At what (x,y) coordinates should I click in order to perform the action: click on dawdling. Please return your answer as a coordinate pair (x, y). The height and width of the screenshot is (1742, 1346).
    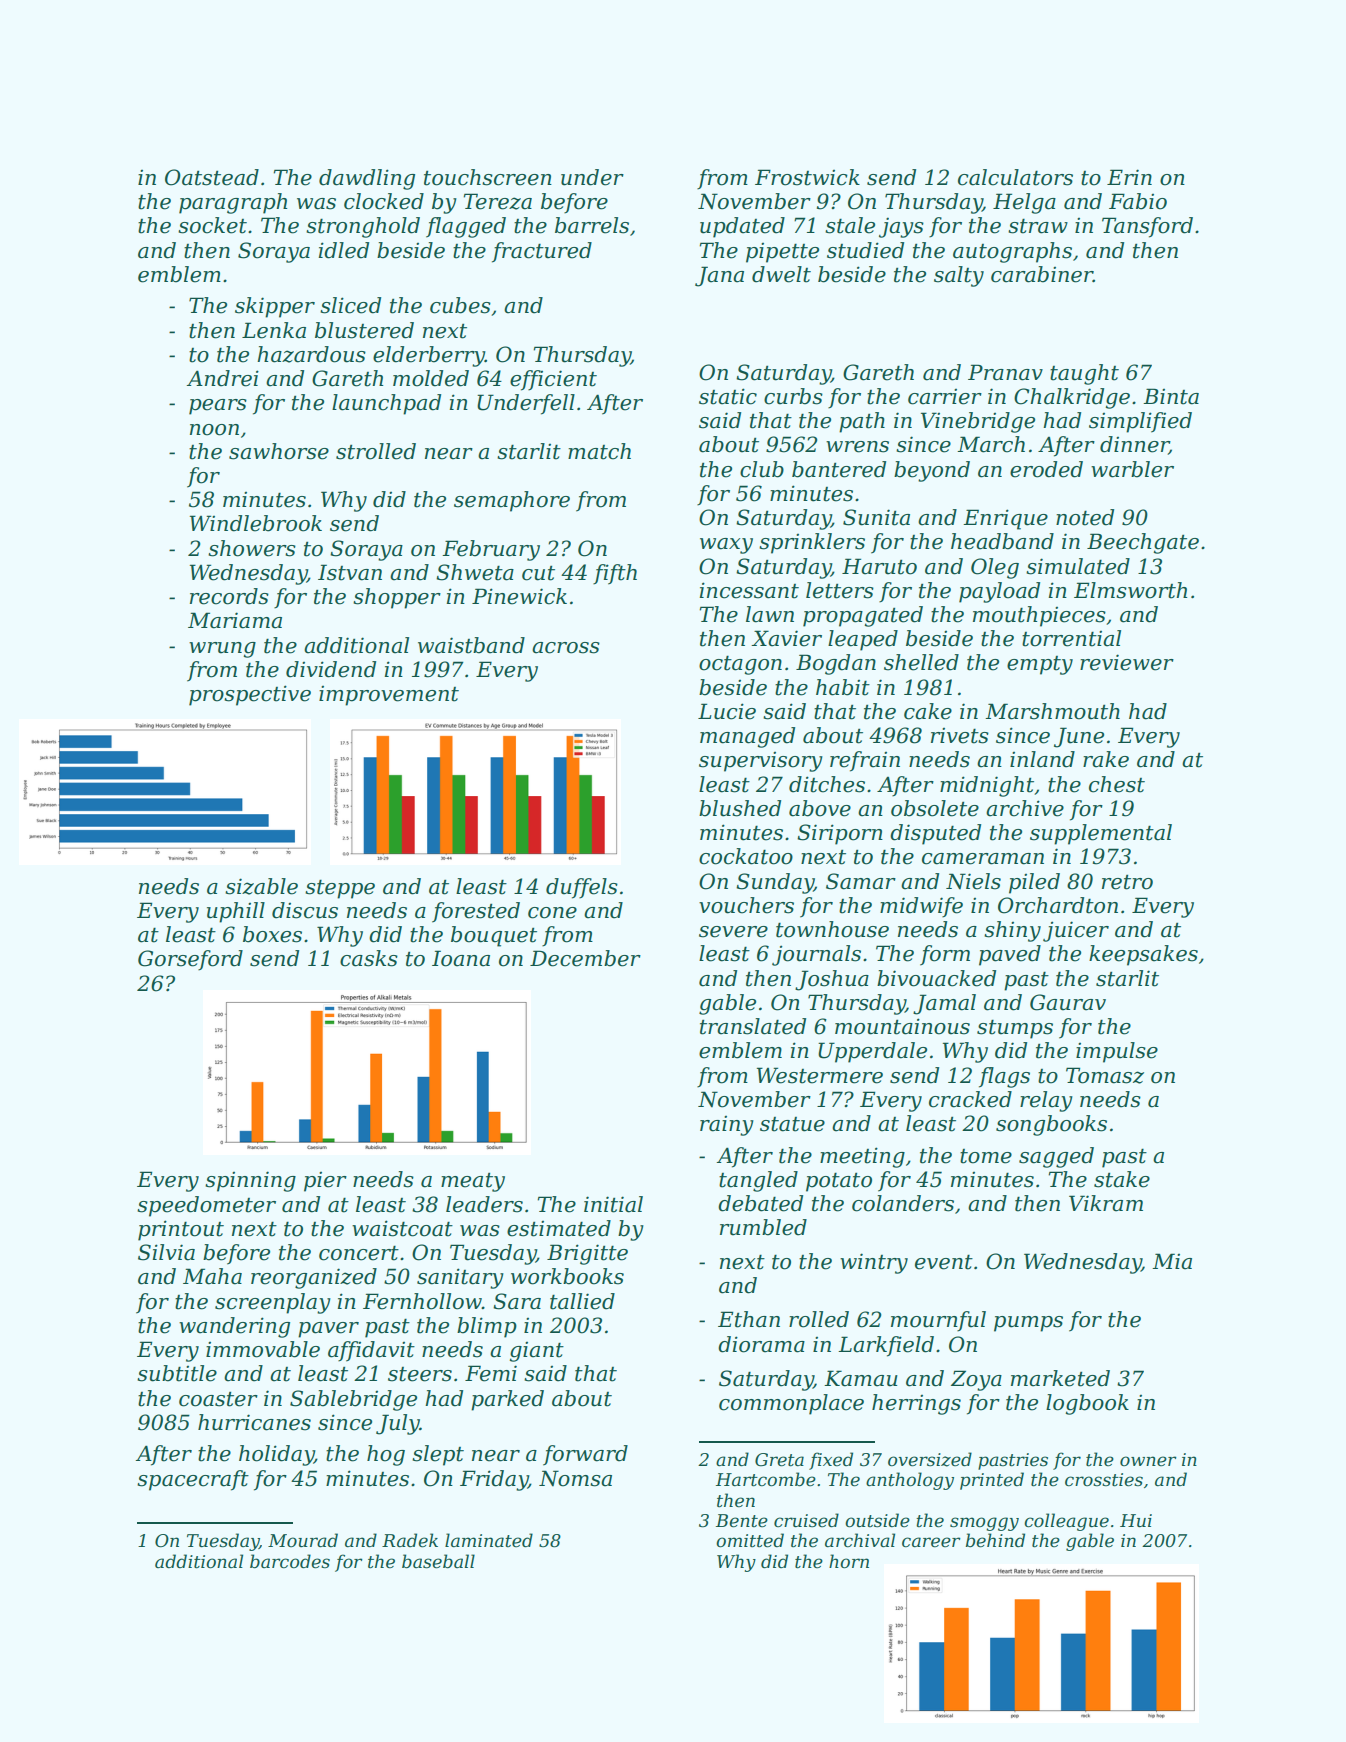
    Looking at the image, I should click on (367, 179).
